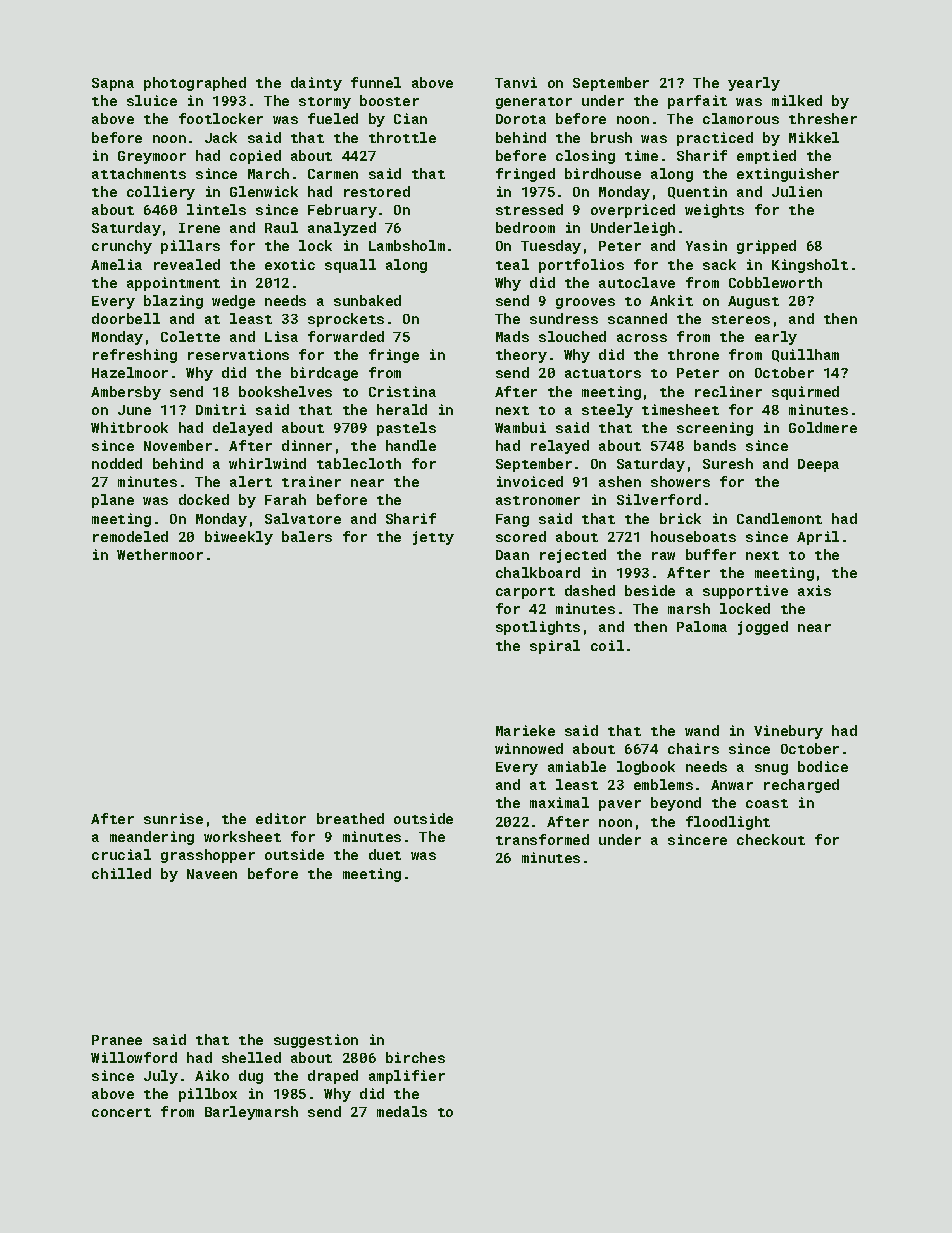  Describe the element at coordinates (221, 409) in the document. I see `Dmitri` at that location.
